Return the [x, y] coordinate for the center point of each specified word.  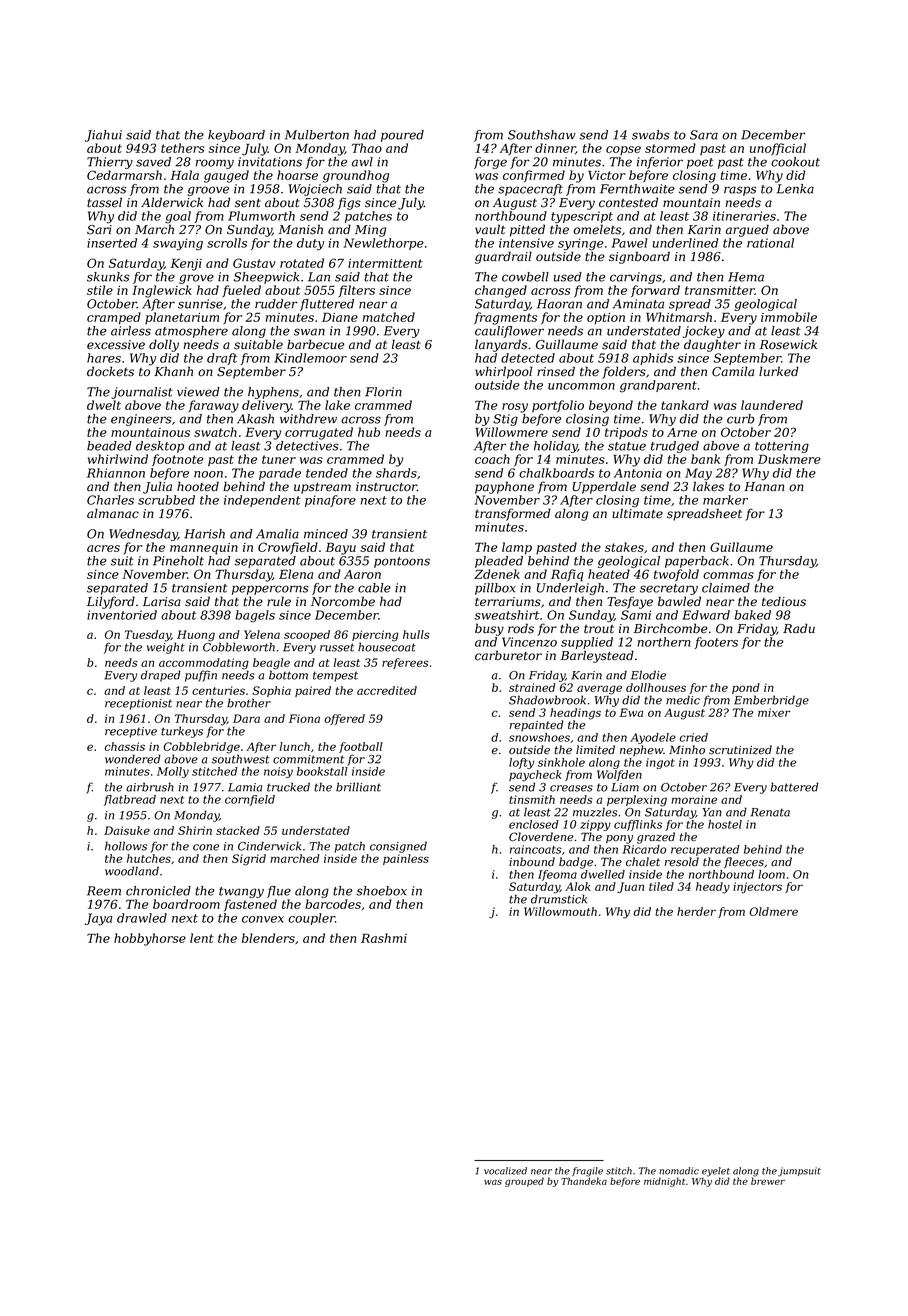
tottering [782, 447]
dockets [110, 371]
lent [202, 938]
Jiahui [103, 136]
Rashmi [384, 938]
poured [402, 136]
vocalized [505, 1171]
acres [103, 548]
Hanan [764, 487]
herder [696, 911]
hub [369, 432]
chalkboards [556, 473]
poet [700, 163]
